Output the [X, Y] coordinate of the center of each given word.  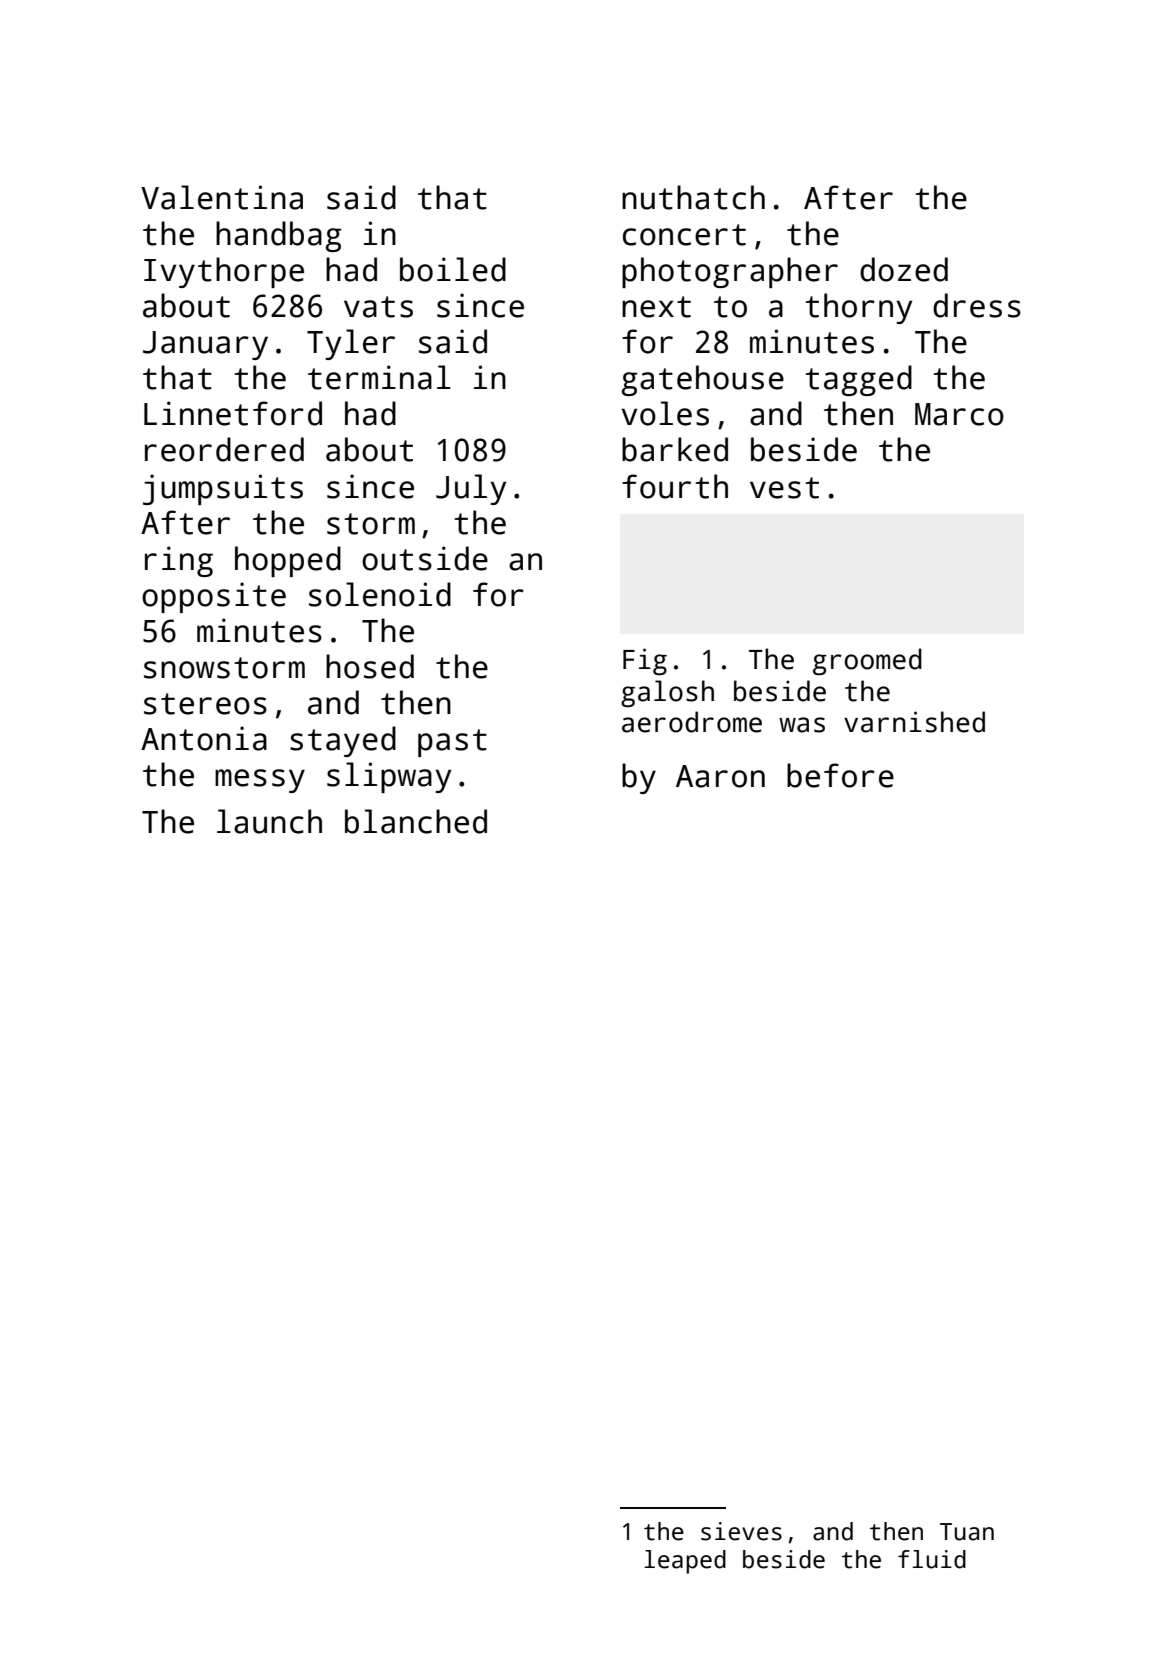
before [840, 775]
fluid [932, 1559]
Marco [959, 414]
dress [977, 305]
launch [269, 821]
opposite [214, 597]
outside [425, 558]
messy [260, 781]
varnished [914, 722]
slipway [389, 777]
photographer [730, 272]
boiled [453, 269]
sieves [741, 1531]
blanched [416, 821]
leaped [685, 1562]
